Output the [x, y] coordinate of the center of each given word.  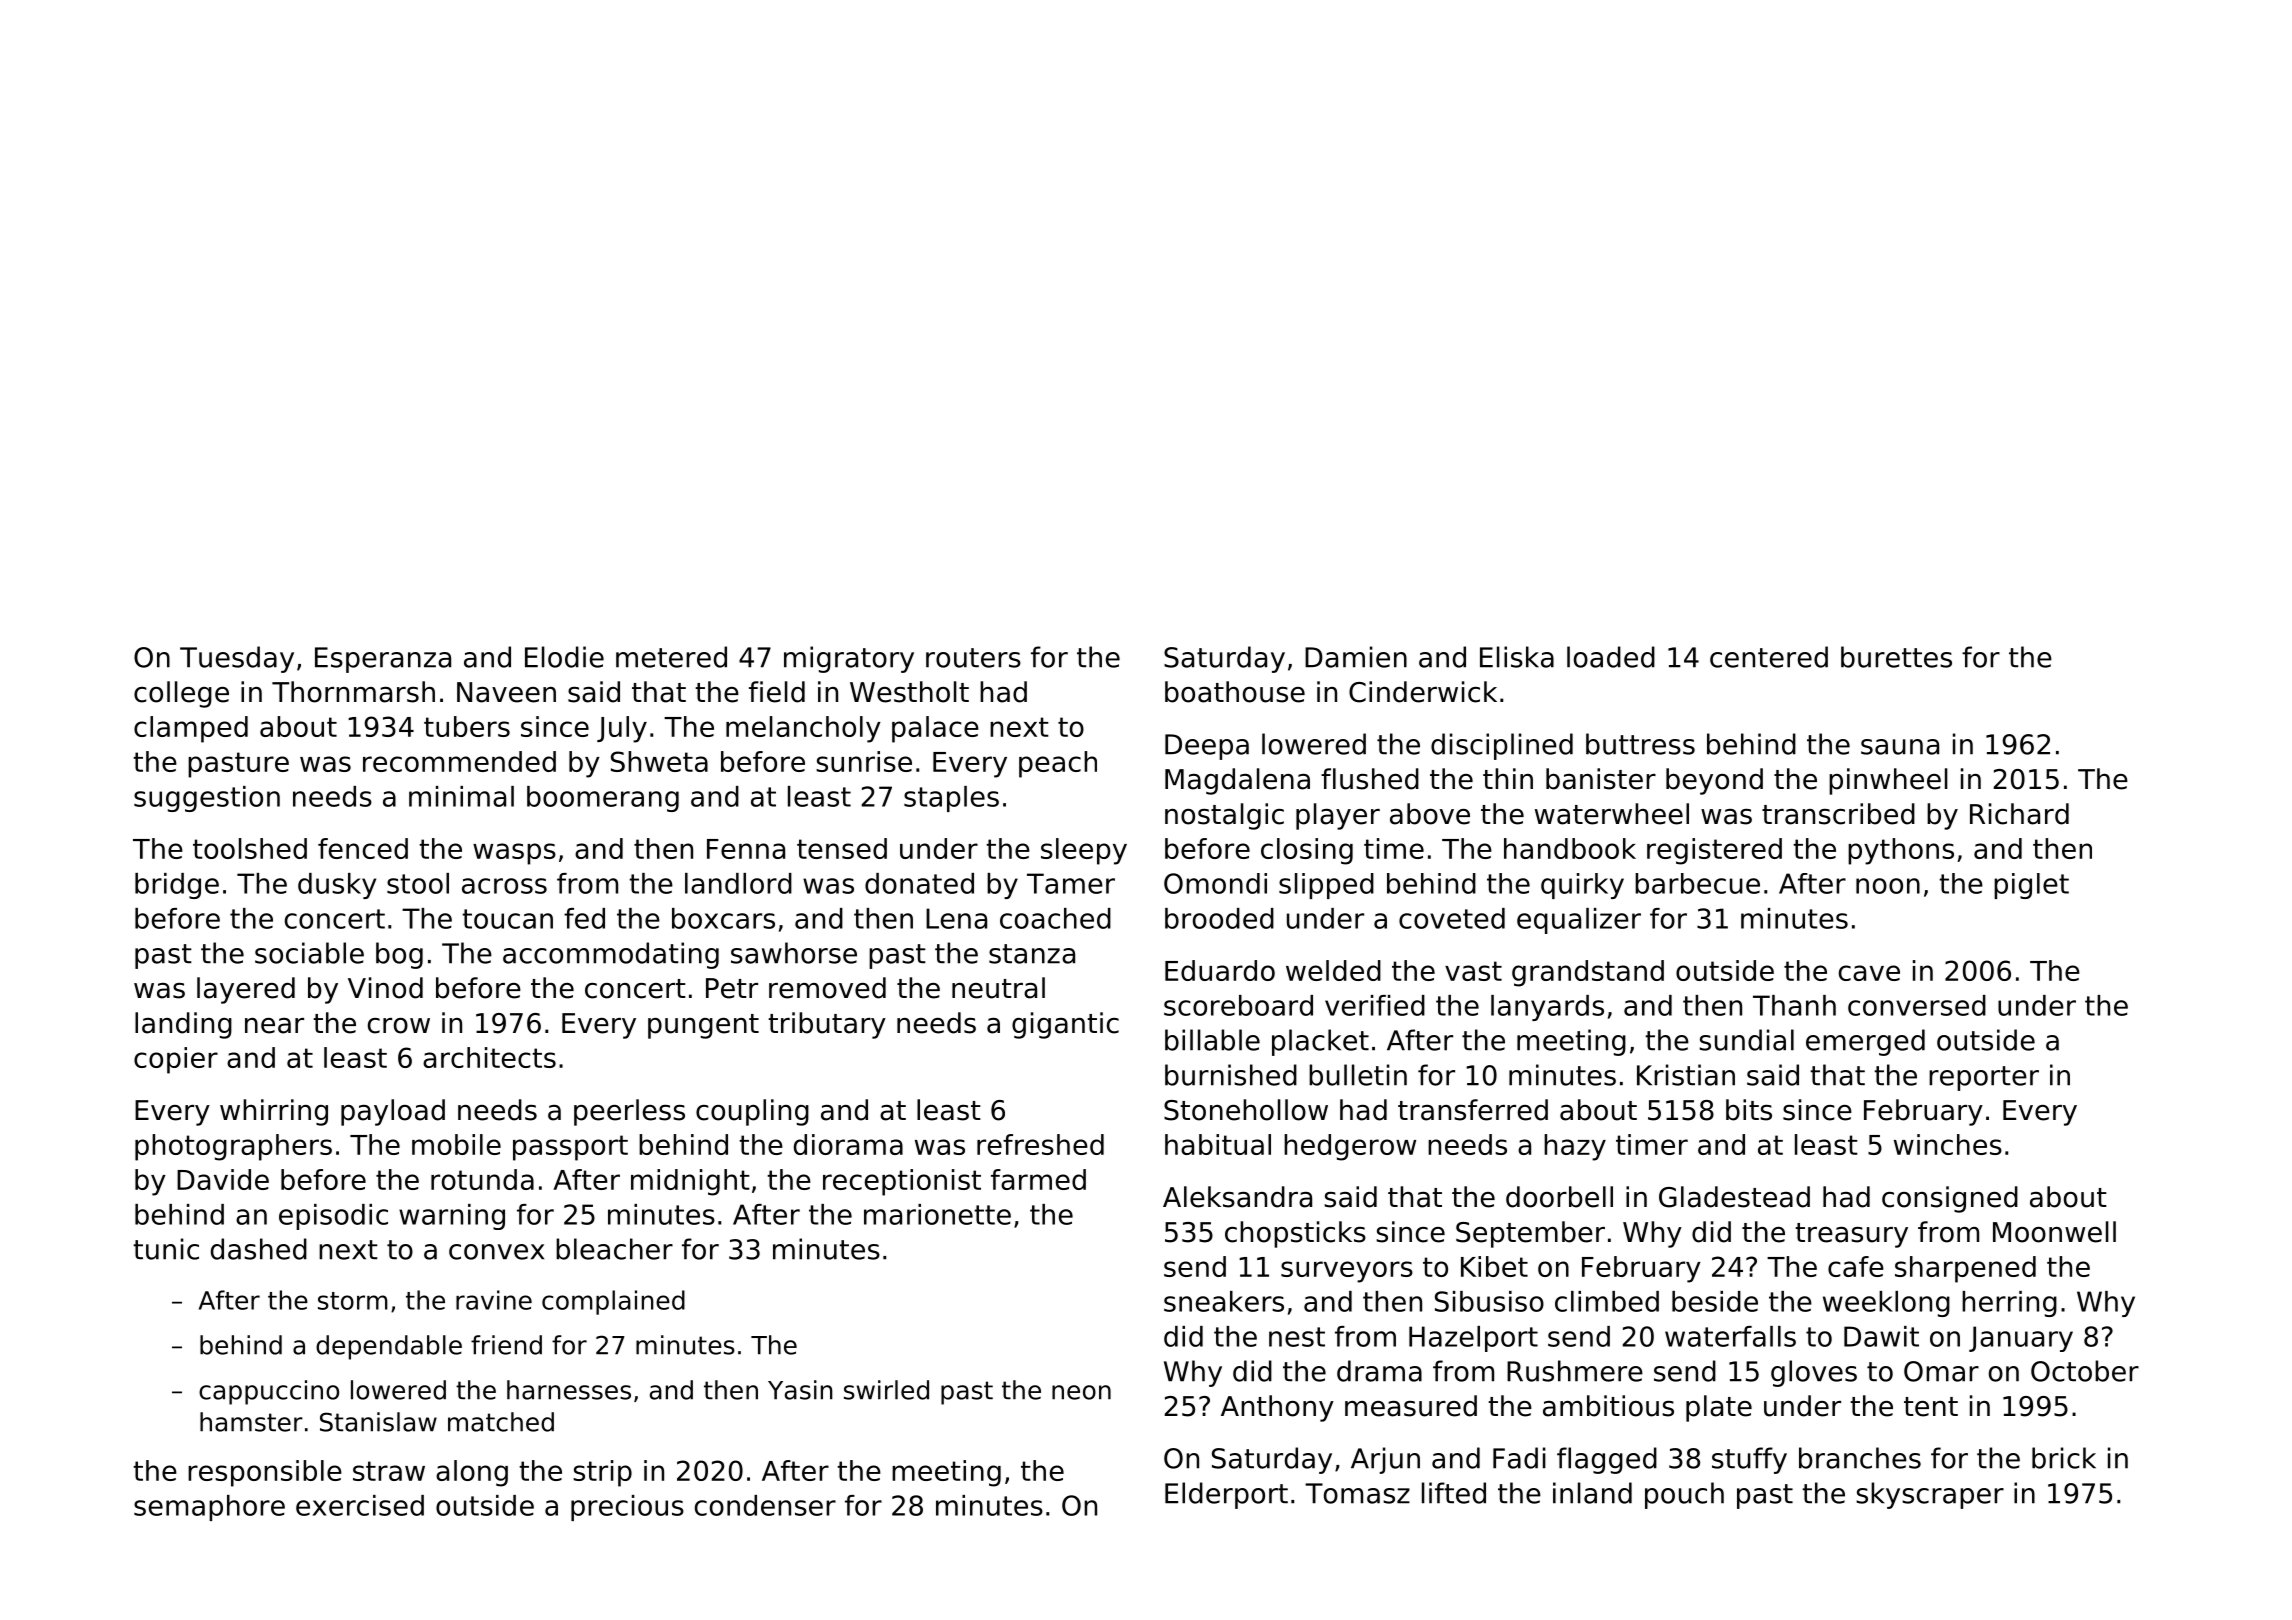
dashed [259, 1249]
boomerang [603, 799]
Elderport [1226, 1495]
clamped [191, 729]
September [1530, 1234]
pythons [1901, 851]
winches [1948, 1144]
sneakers [1224, 1301]
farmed [1038, 1179]
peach [1058, 764]
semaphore [209, 1508]
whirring [274, 1112]
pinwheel [1888, 781]
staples [951, 799]
